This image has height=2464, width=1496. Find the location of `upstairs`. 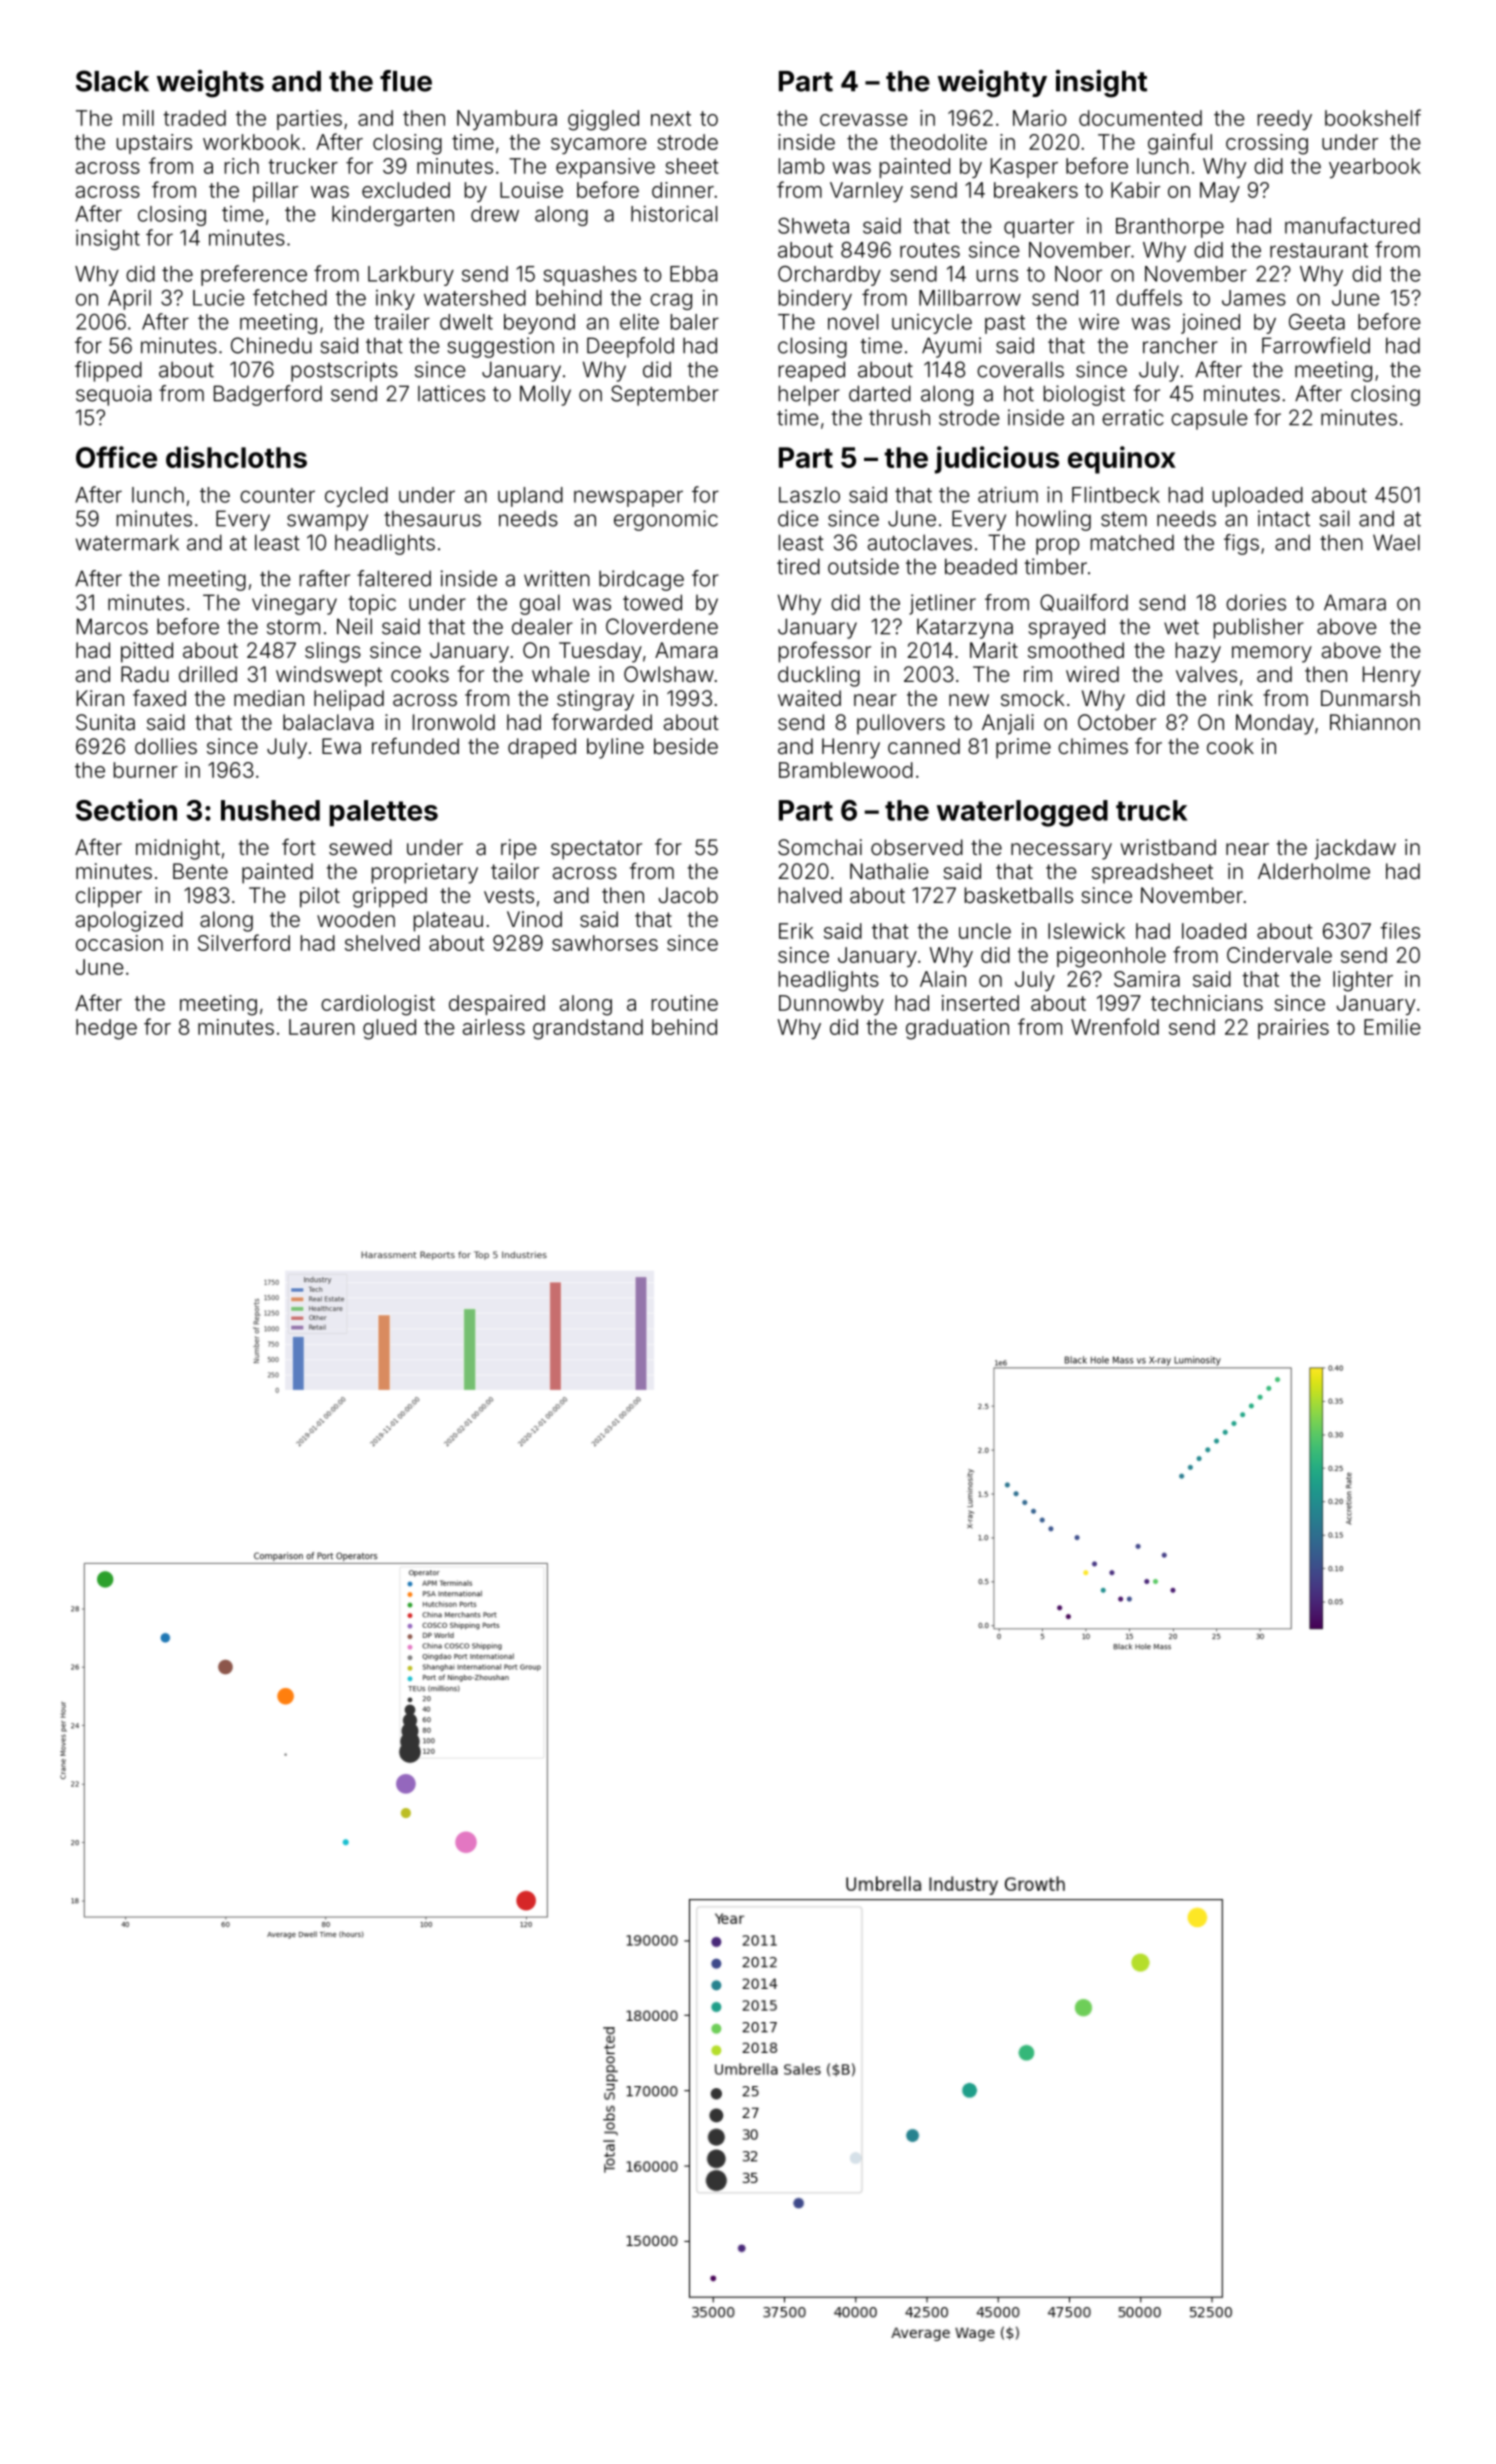

upstairs is located at coordinates (154, 144).
